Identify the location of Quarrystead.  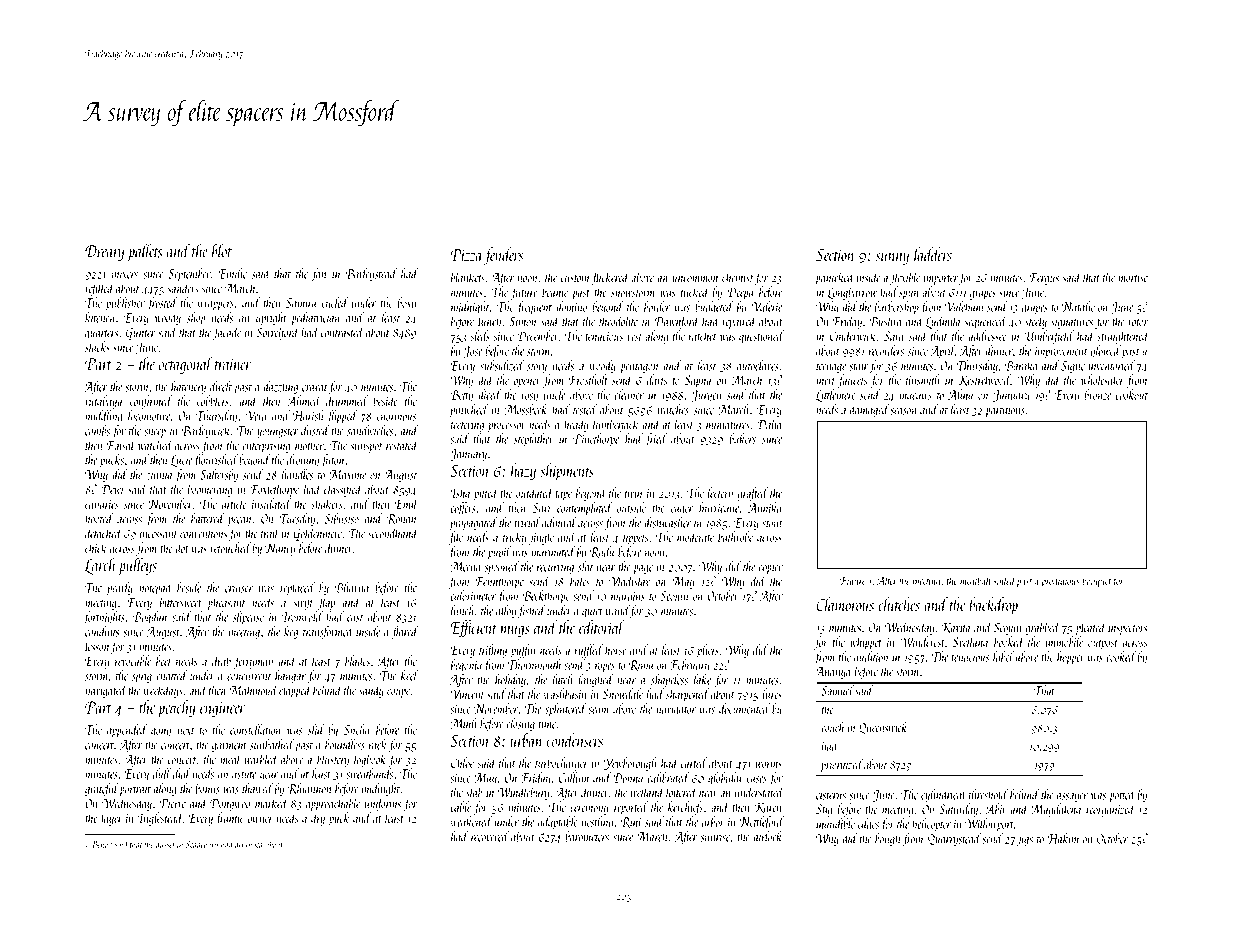
(954, 840).
